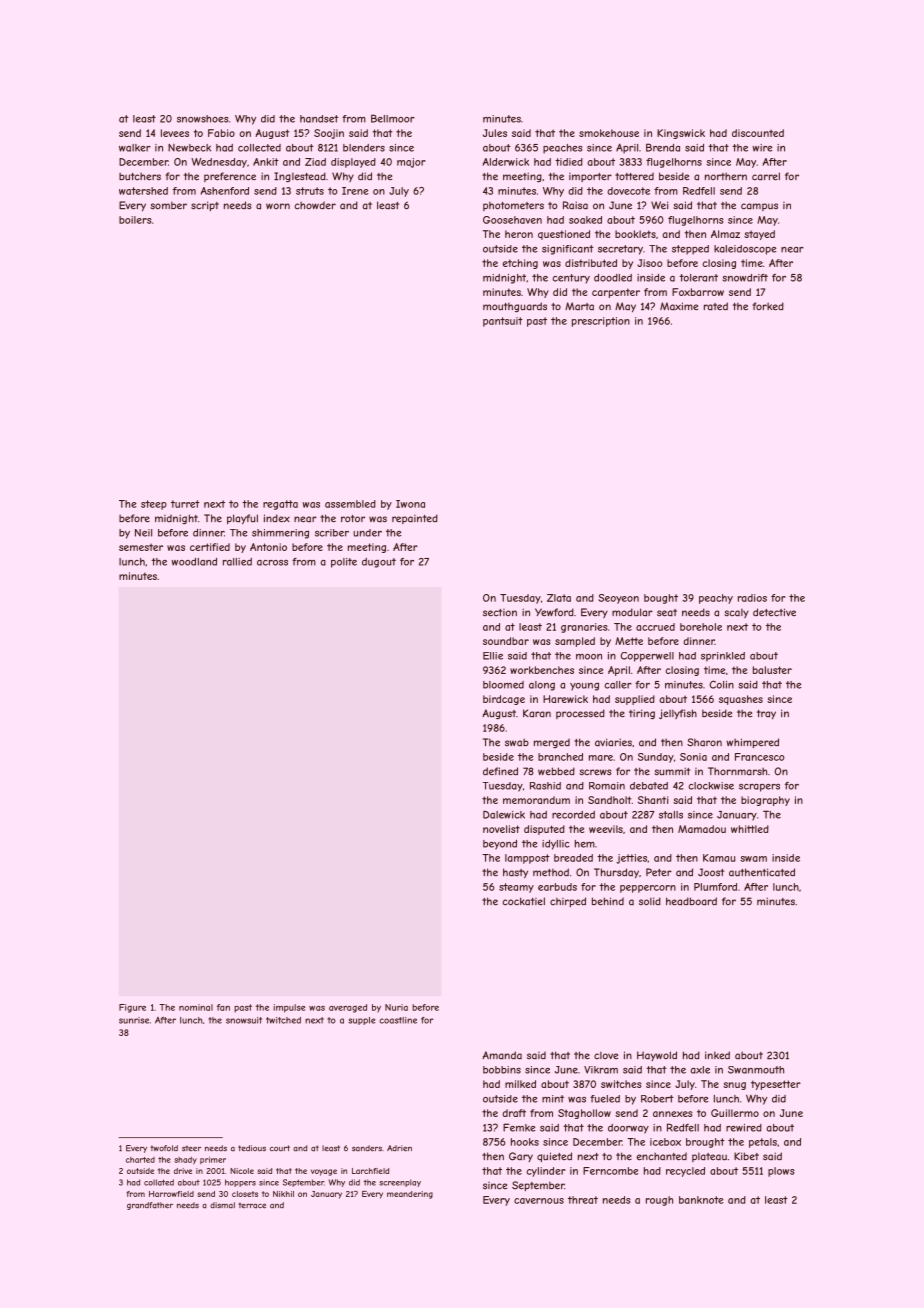 Image resolution: width=924 pixels, height=1308 pixels. What do you see at coordinates (539, 1201) in the screenshot?
I see `cavernous` at bounding box center [539, 1201].
